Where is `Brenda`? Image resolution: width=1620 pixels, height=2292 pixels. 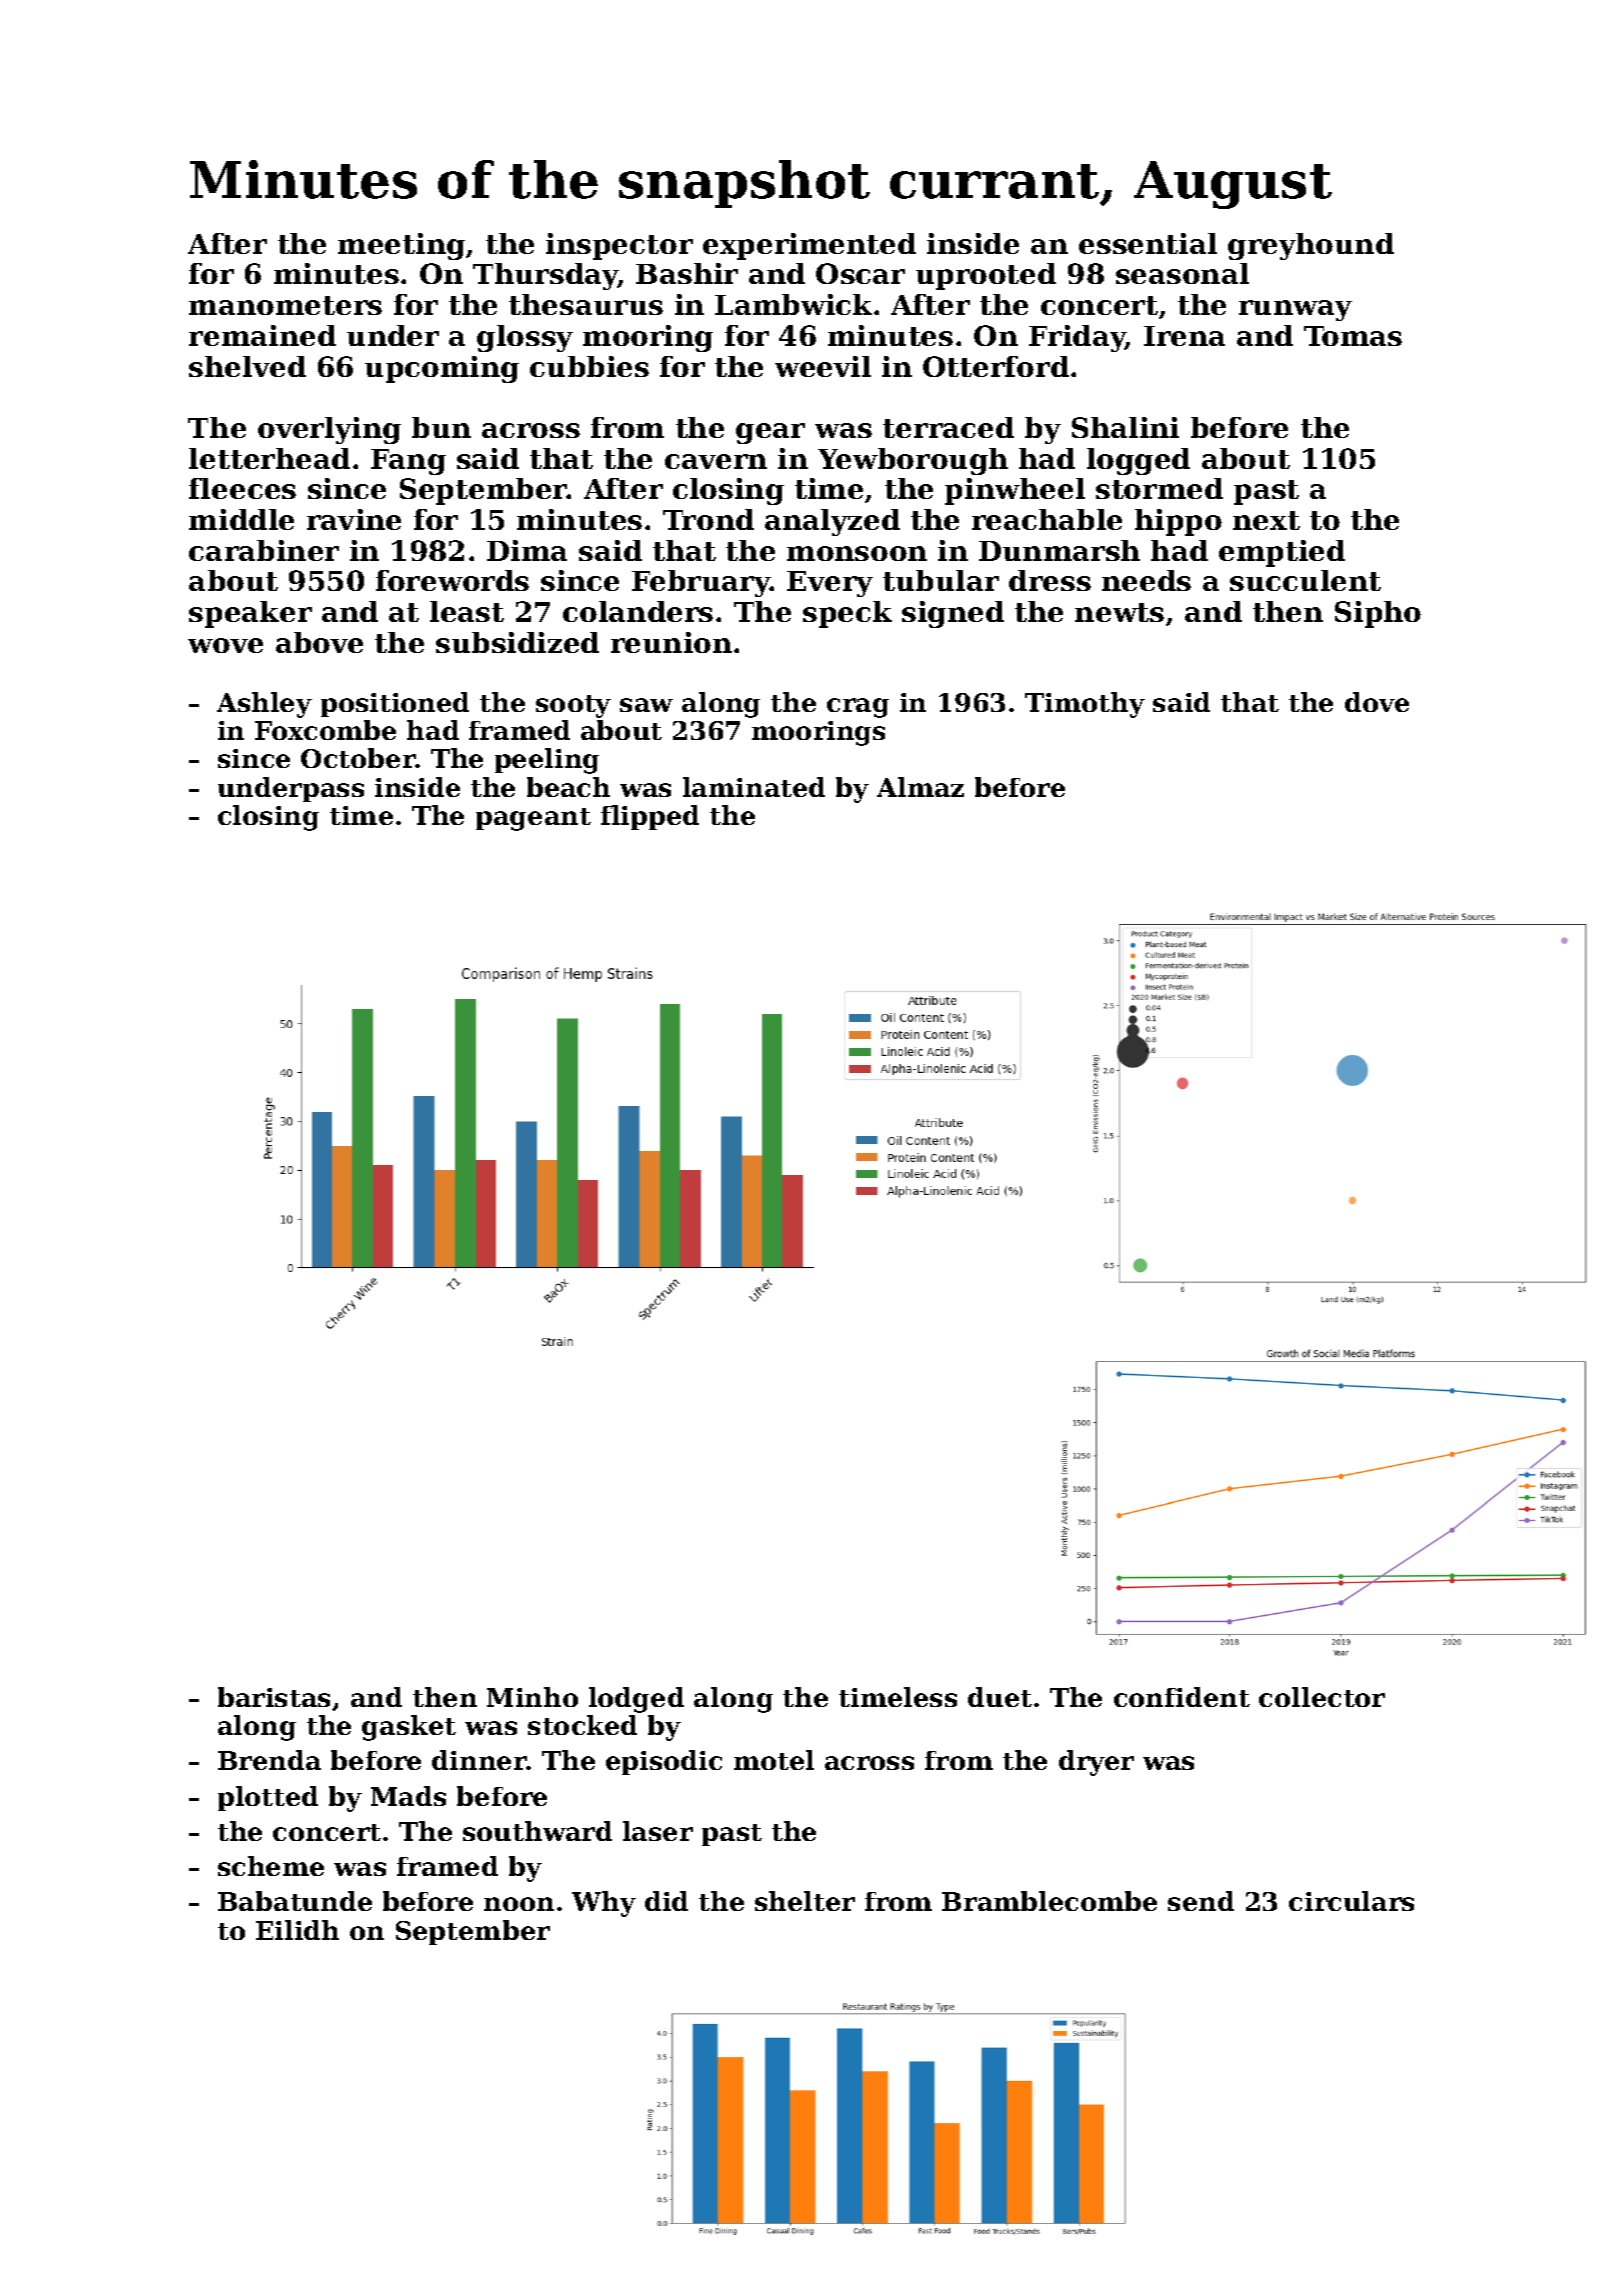 Brenda is located at coordinates (269, 1760).
